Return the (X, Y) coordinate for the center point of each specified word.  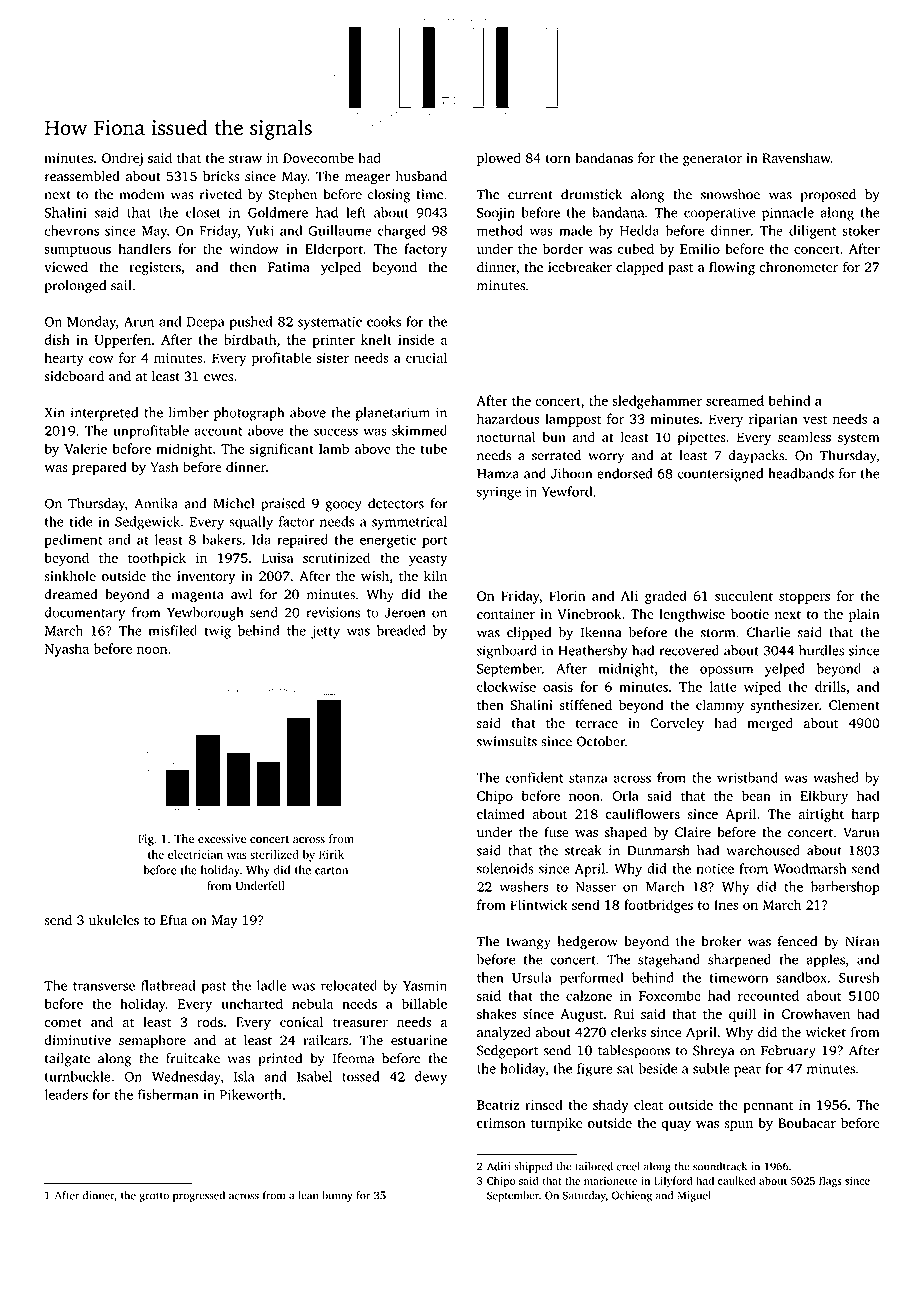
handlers (145, 248)
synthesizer (785, 706)
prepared (99, 468)
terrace (596, 724)
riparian (773, 420)
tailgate (67, 1060)
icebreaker (580, 267)
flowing (732, 268)
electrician (195, 854)
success (336, 432)
